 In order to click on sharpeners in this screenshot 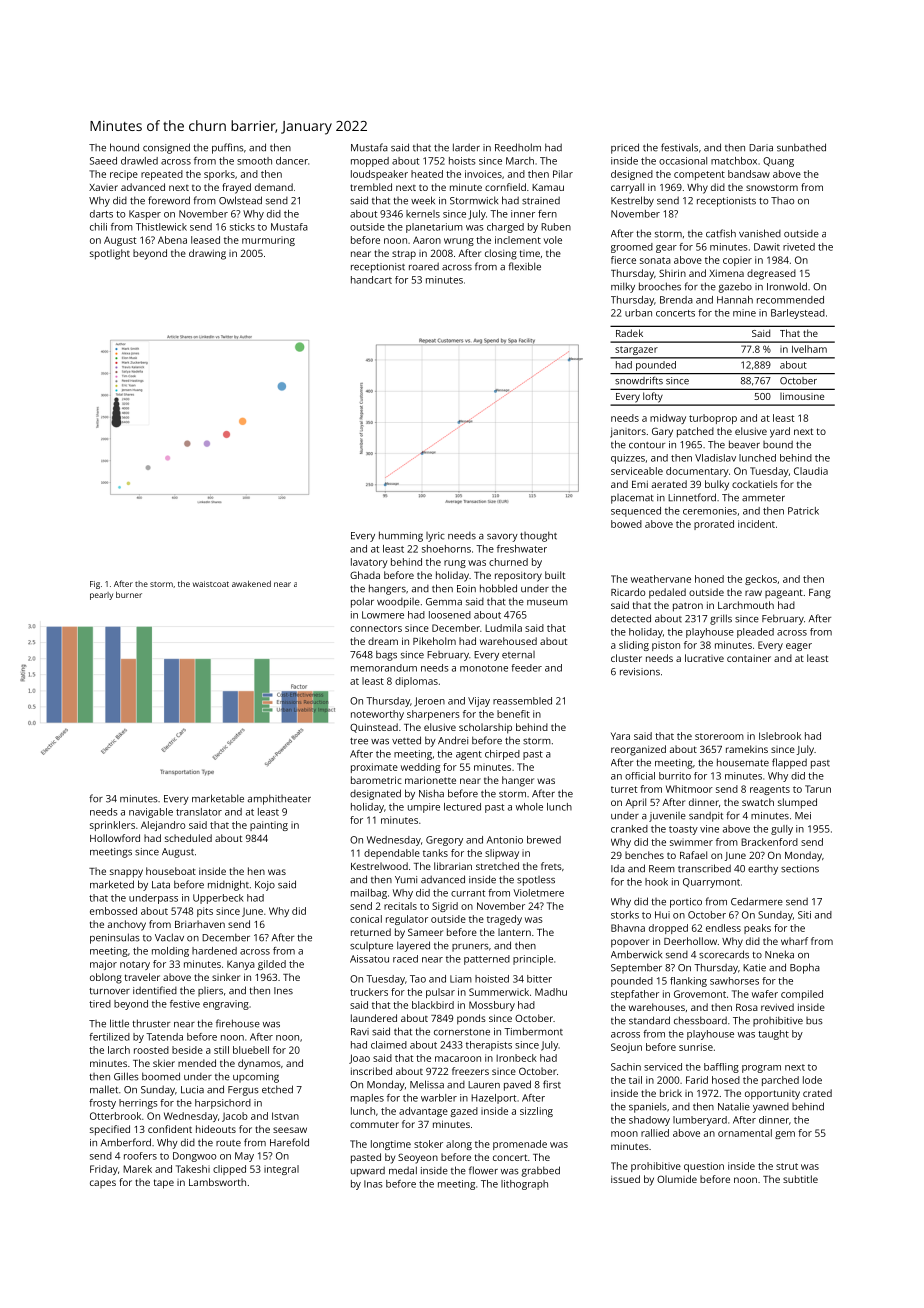, I will do `click(433, 715)`.
